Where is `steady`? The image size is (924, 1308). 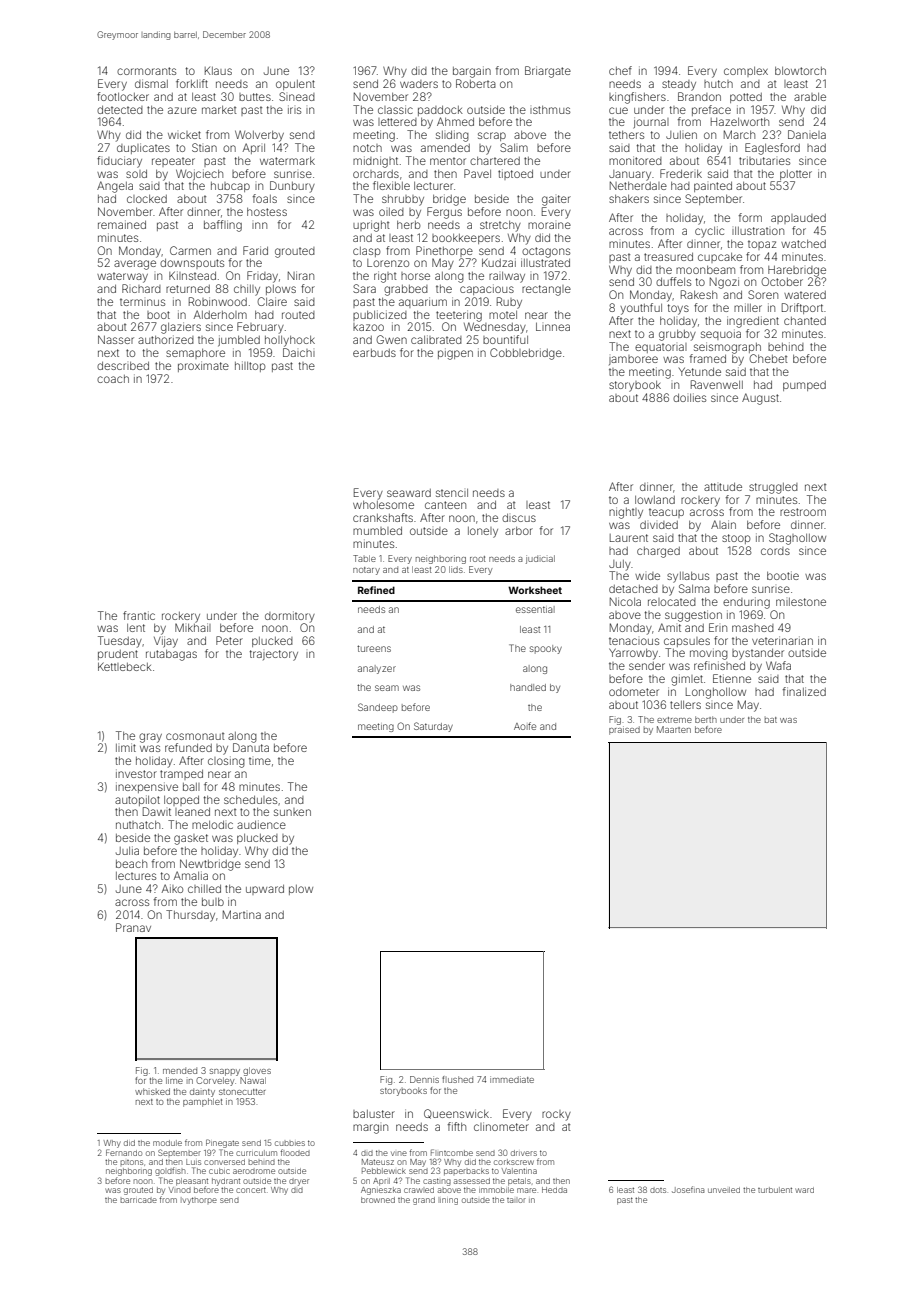 steady is located at coordinates (679, 85).
